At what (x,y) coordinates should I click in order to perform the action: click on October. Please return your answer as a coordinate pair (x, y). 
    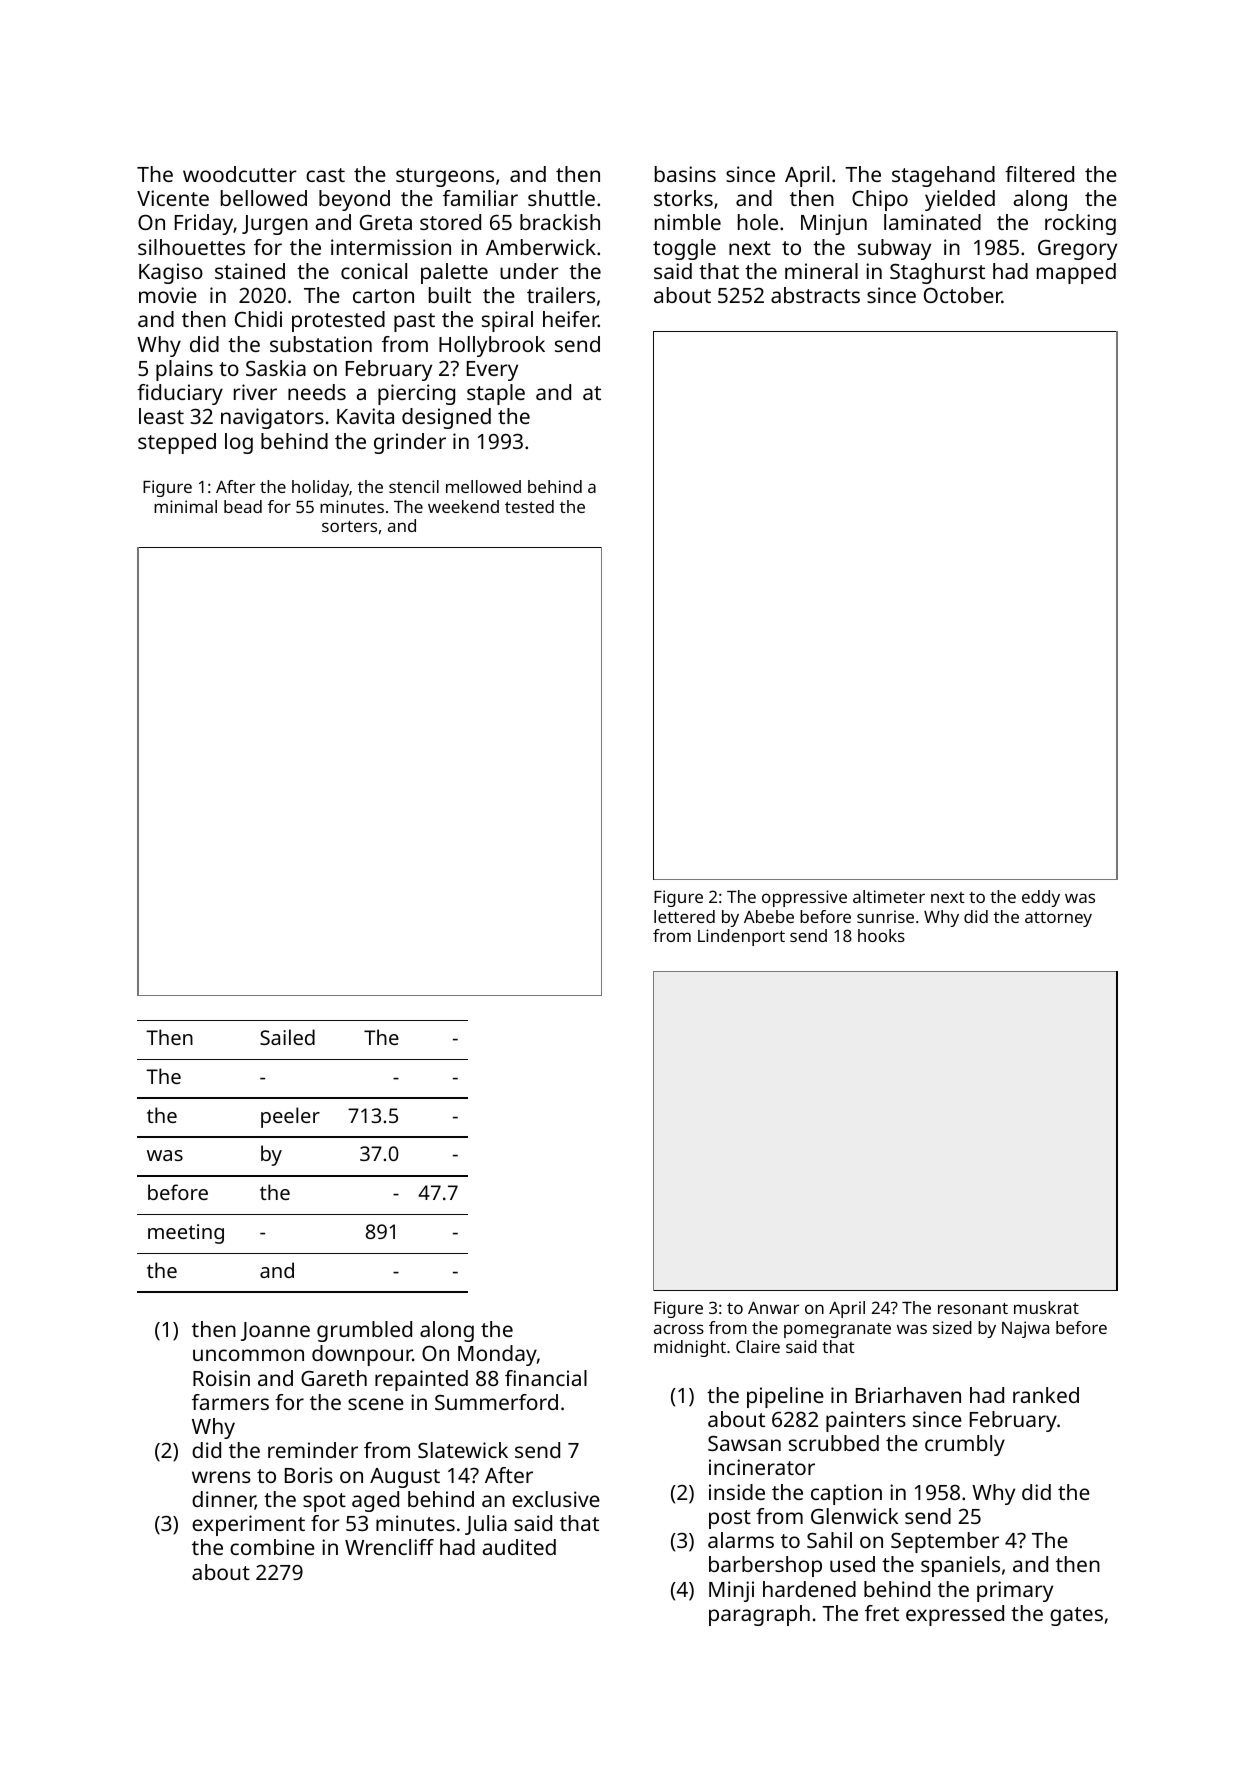
    Looking at the image, I should click on (963, 295).
